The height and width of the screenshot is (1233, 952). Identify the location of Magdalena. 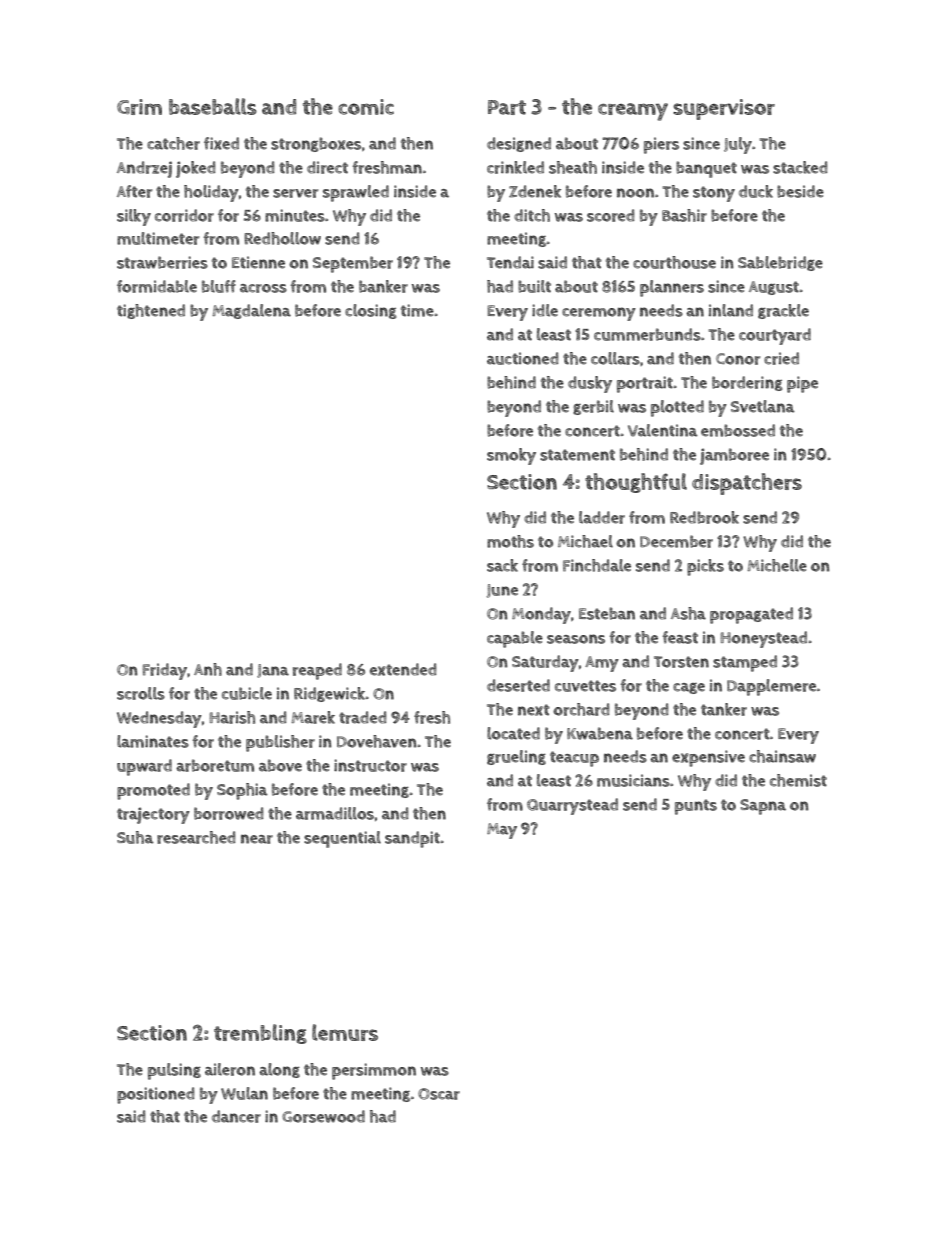
(251, 311).
